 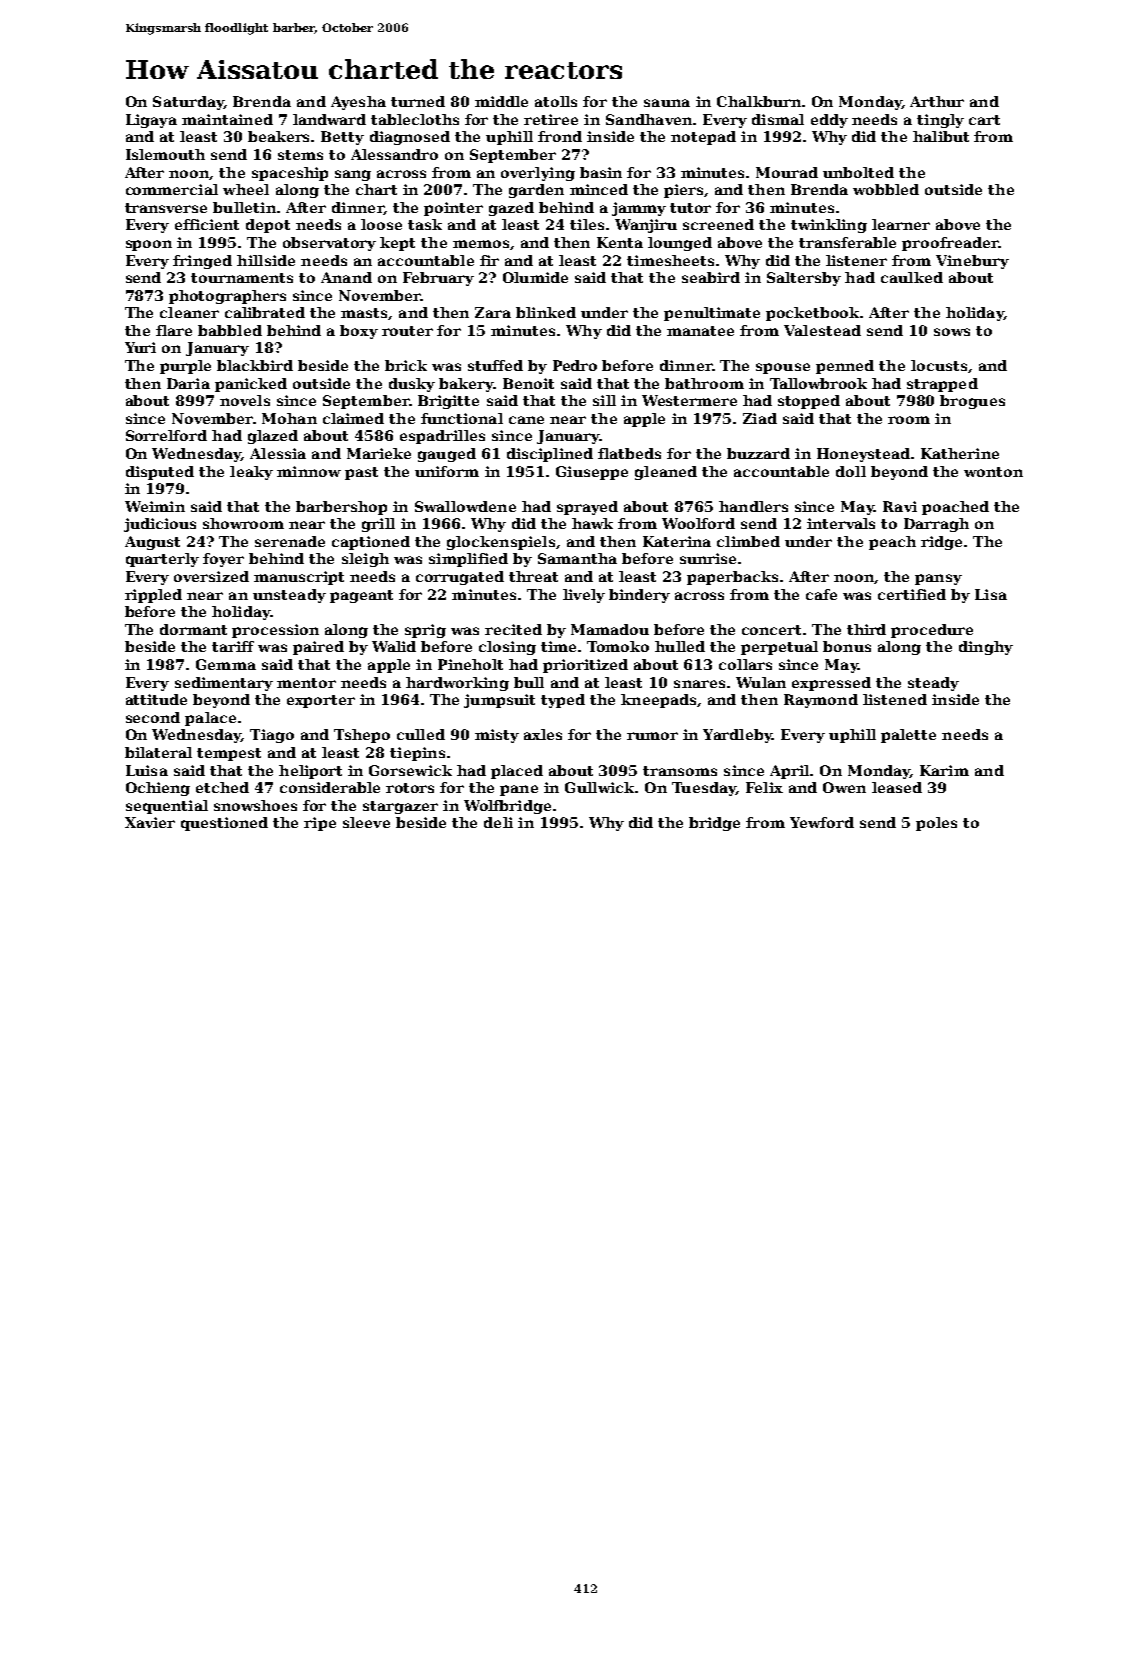 What do you see at coordinates (320, 824) in the screenshot?
I see `ripe` at bounding box center [320, 824].
